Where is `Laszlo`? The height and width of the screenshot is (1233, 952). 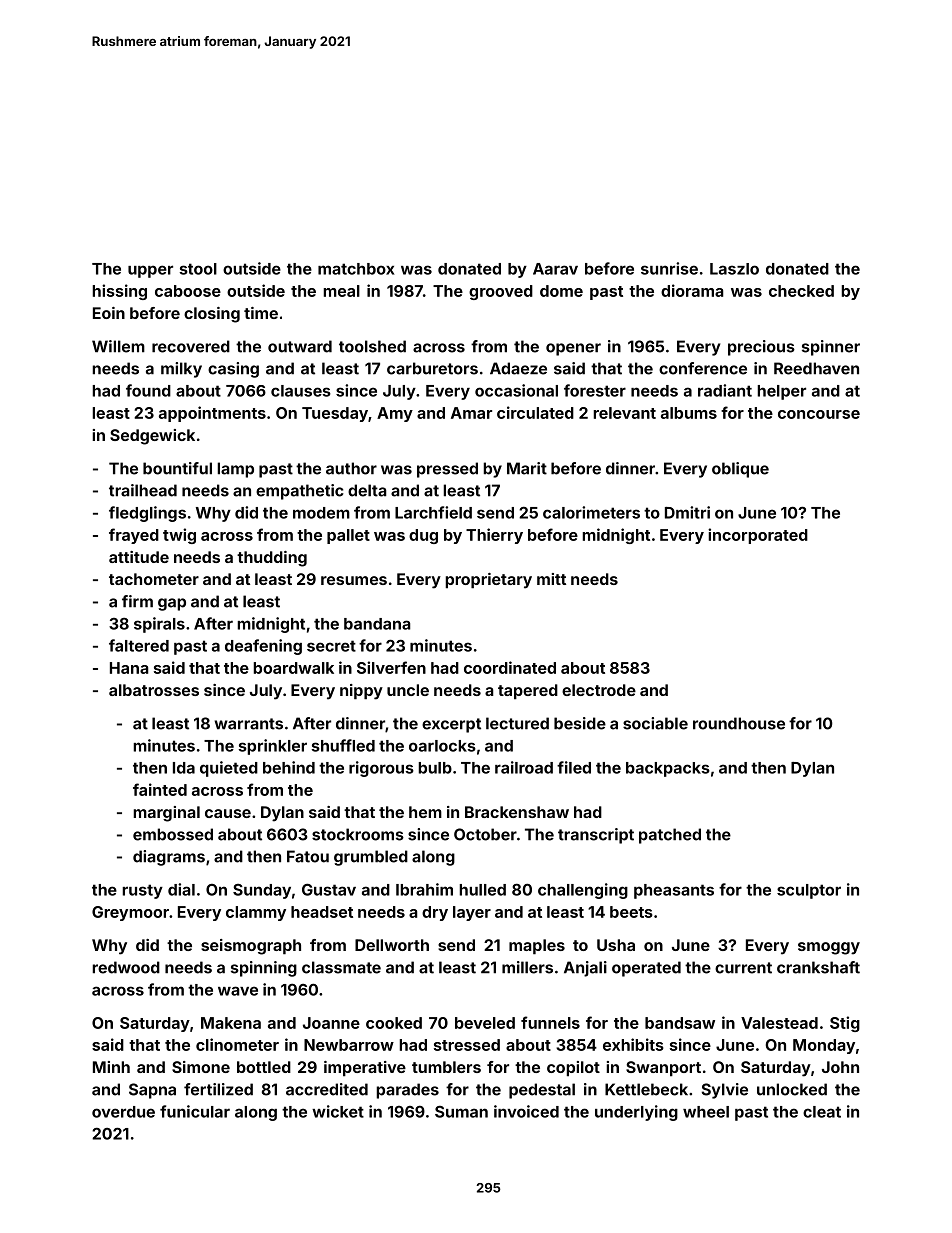 Laszlo is located at coordinates (734, 269).
